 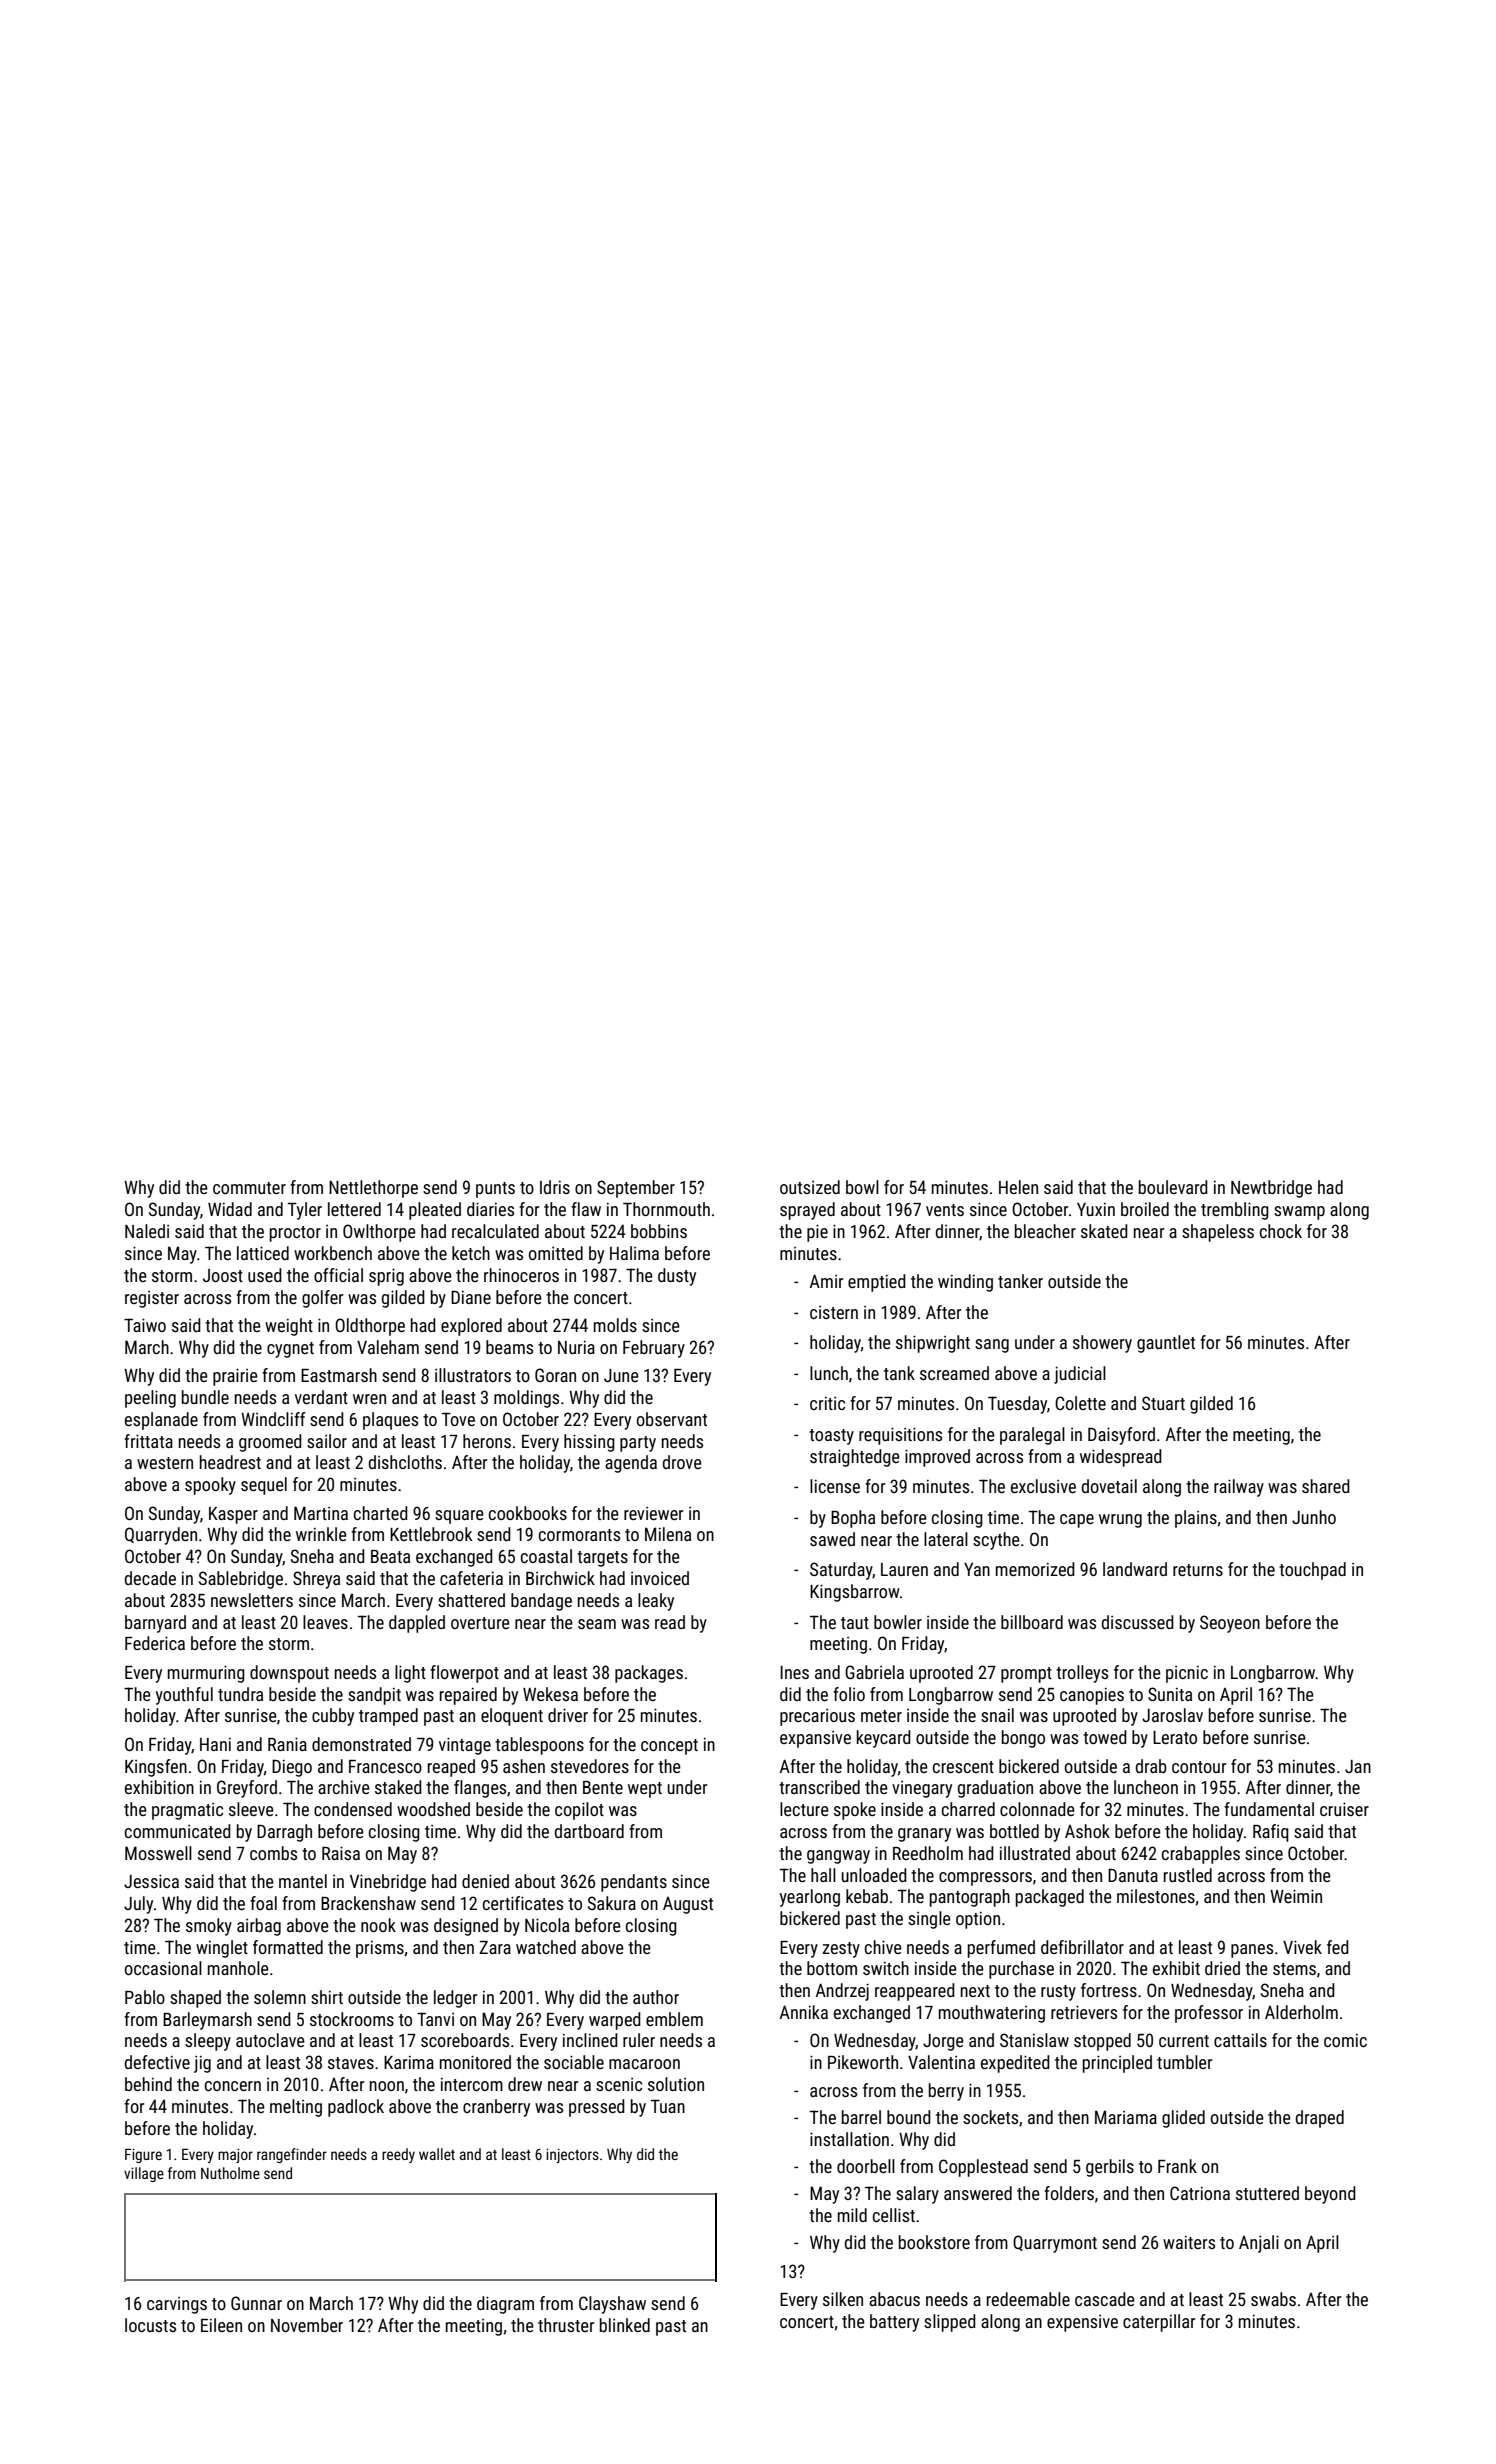 I want to click on Pablo, so click(x=145, y=1997).
